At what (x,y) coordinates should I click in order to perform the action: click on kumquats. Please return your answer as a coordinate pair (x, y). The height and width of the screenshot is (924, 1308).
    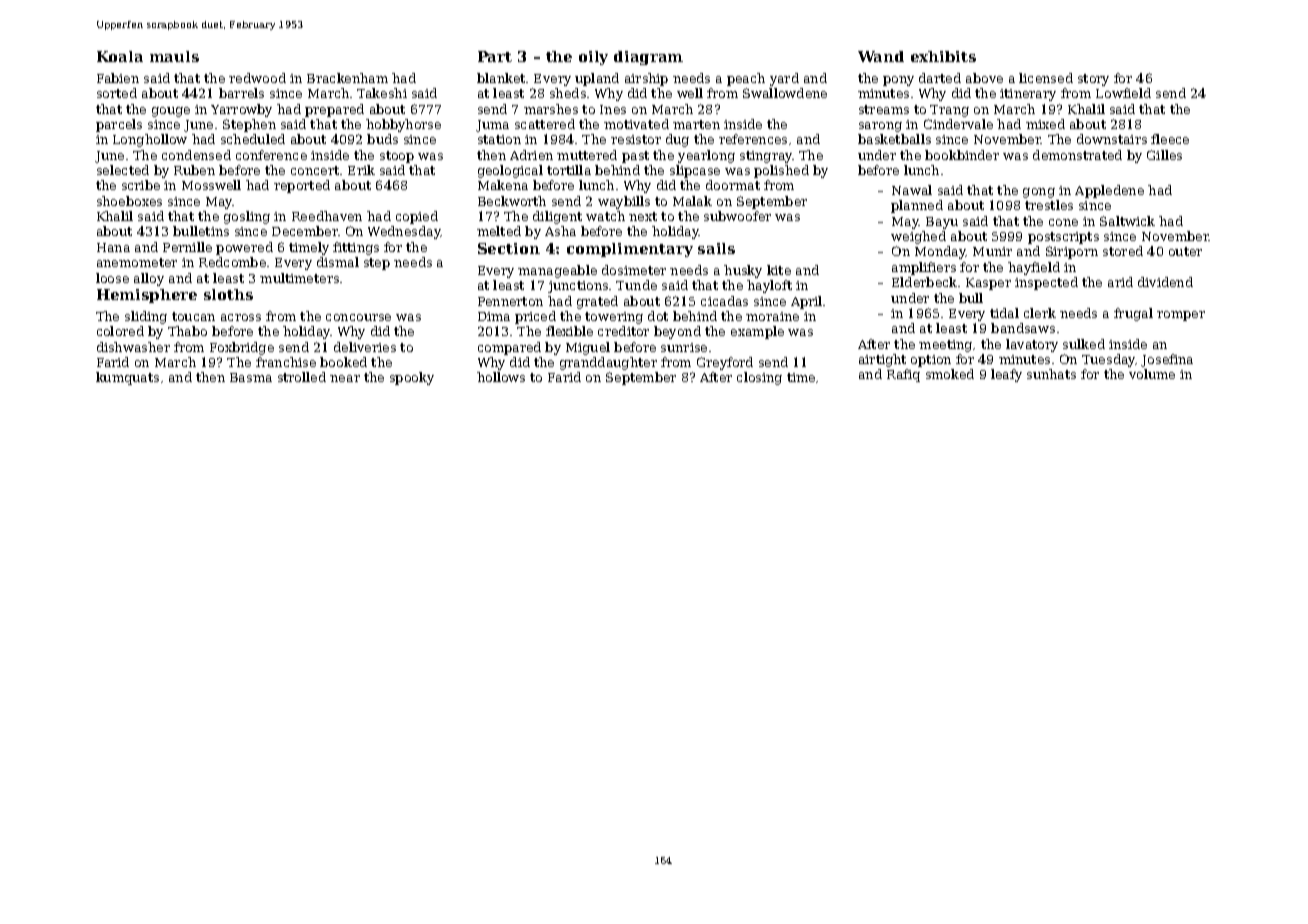
    Looking at the image, I should click on (127, 378).
